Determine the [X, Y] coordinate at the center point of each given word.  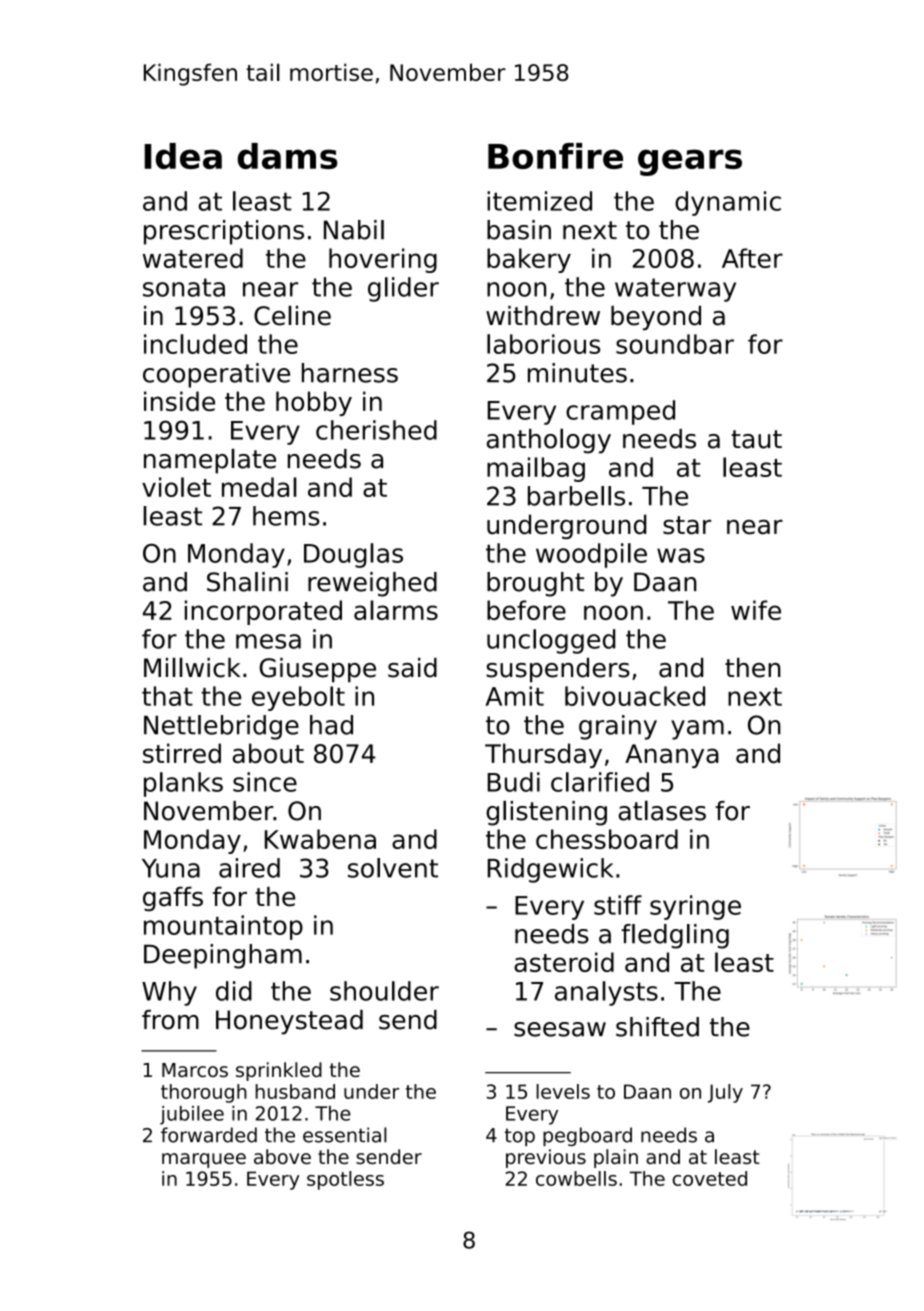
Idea [183, 156]
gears [690, 162]
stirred [182, 753]
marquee [204, 1160]
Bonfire [555, 156]
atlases [662, 810]
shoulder [384, 991]
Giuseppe [318, 670]
